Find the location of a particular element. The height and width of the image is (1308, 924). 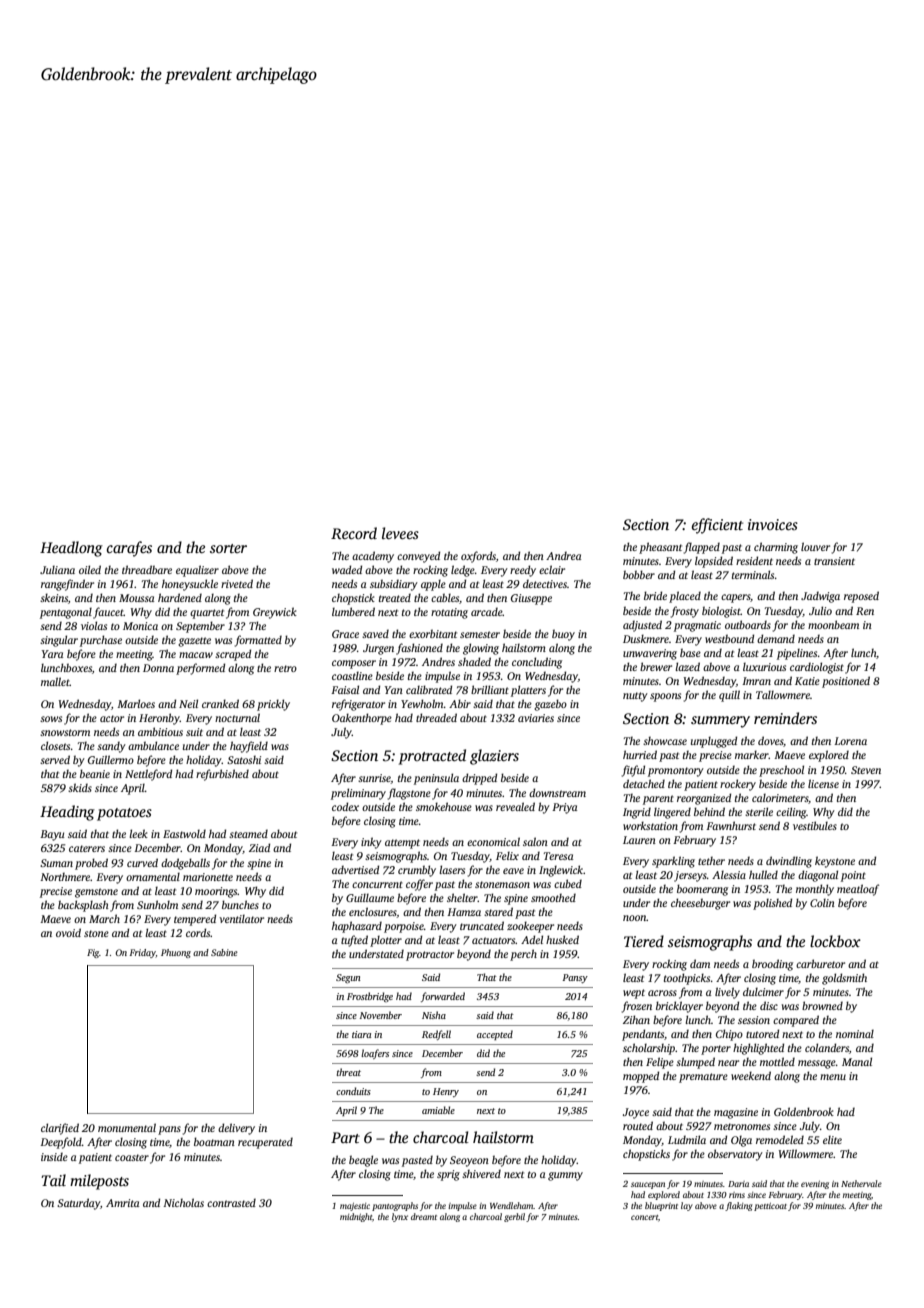

tufted is located at coordinates (354, 941).
